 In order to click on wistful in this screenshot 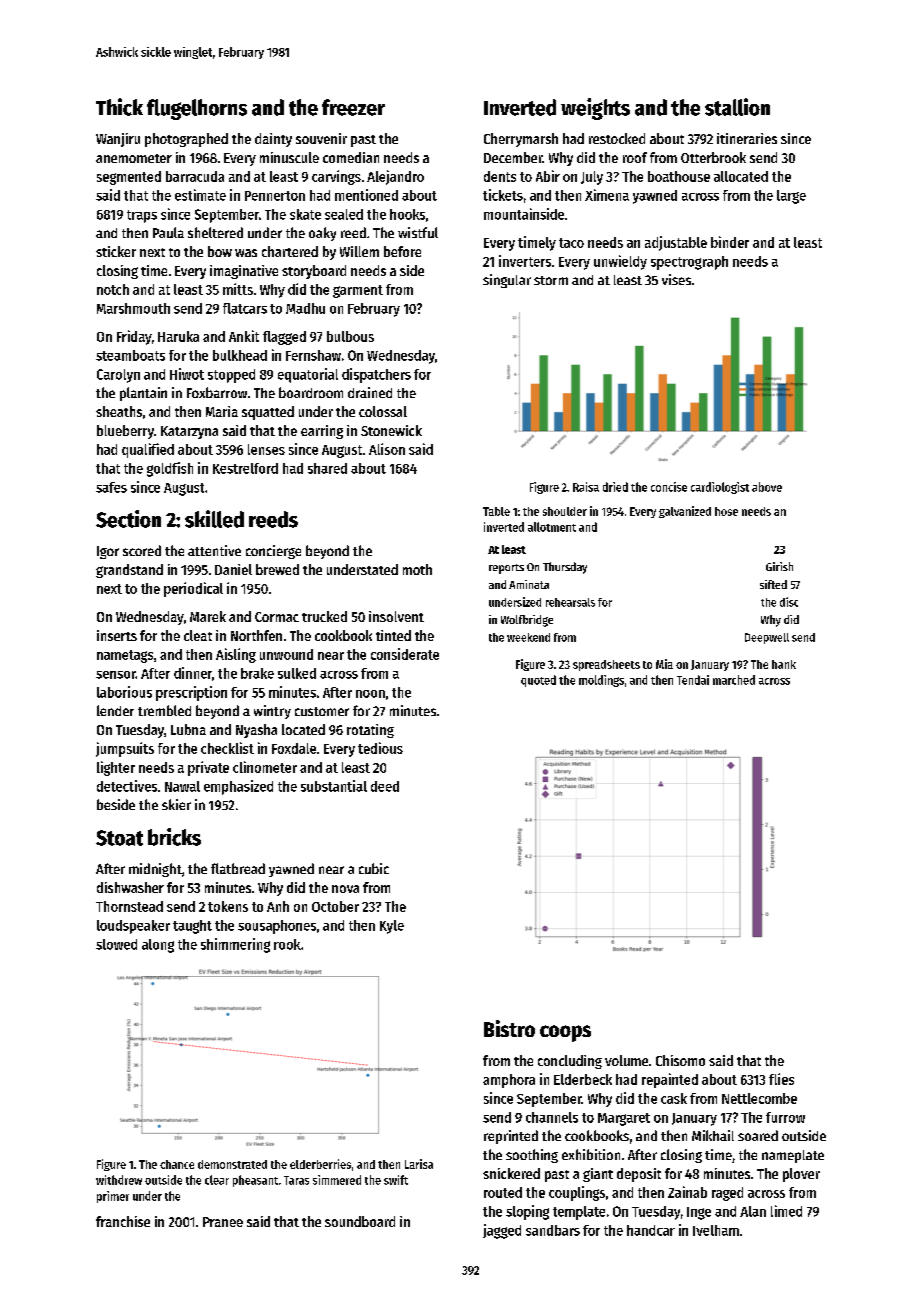, I will do `click(418, 232)`.
